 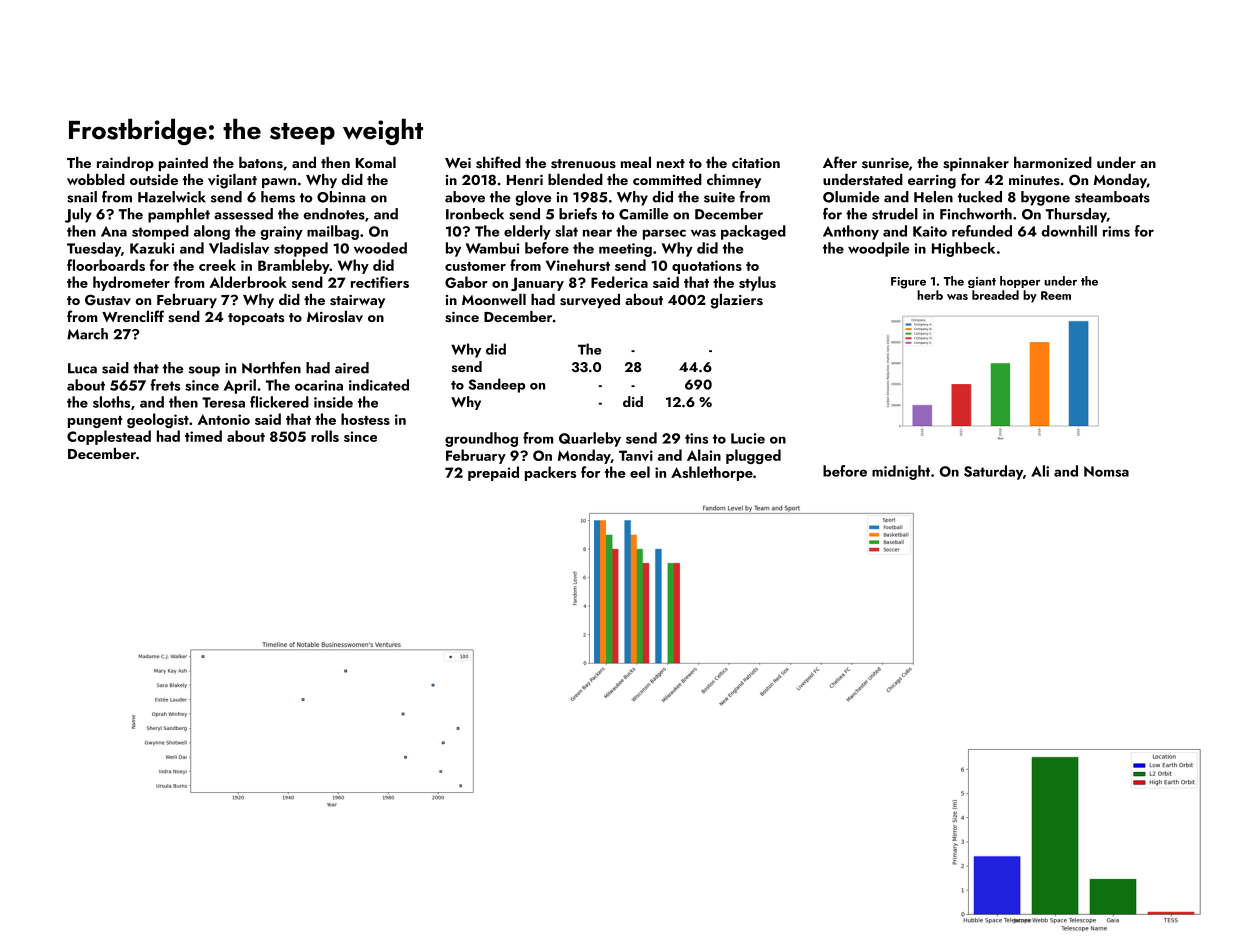 I want to click on inside, so click(x=333, y=402).
